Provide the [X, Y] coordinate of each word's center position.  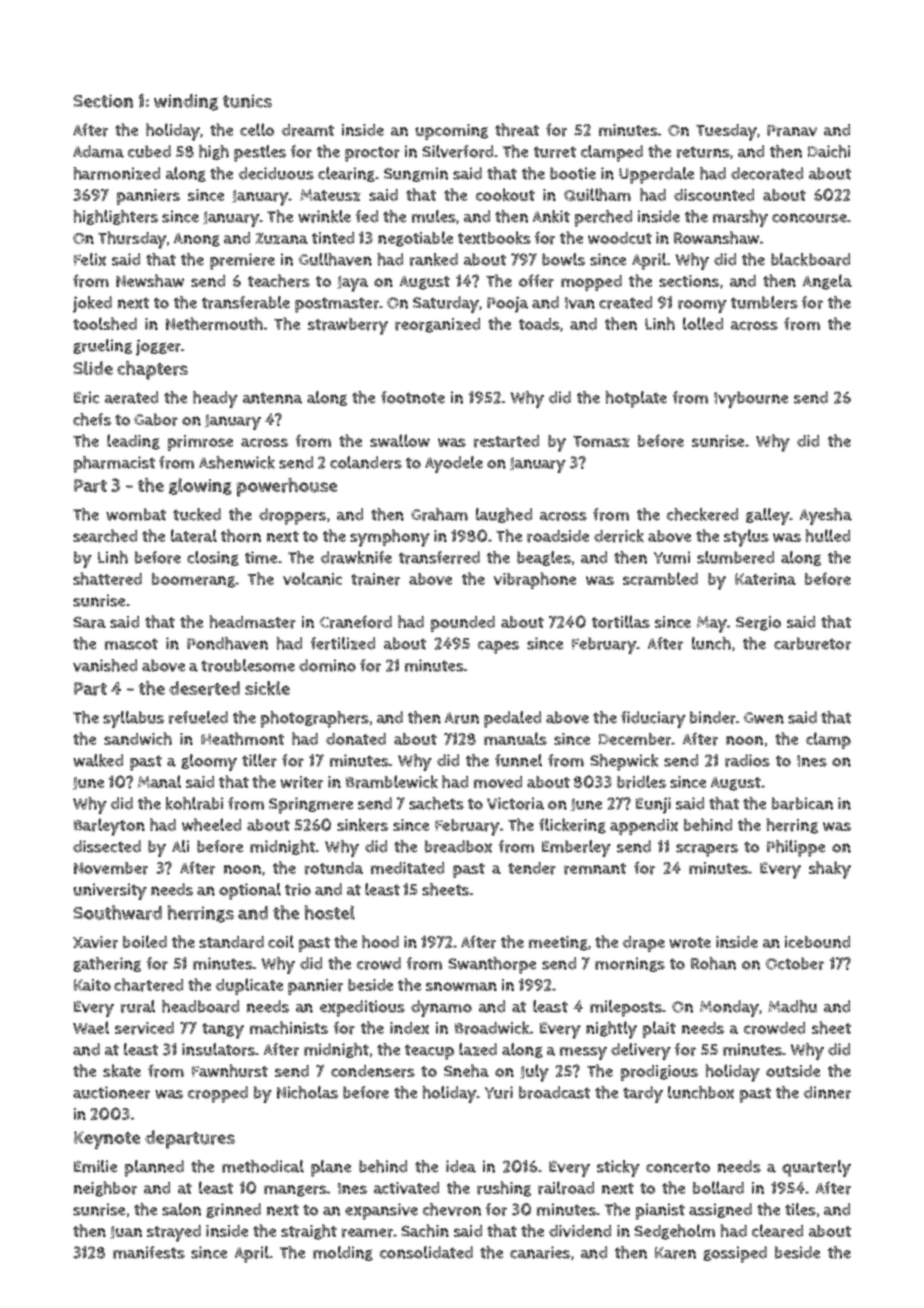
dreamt [308, 130]
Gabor [156, 419]
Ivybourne [751, 399]
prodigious [659, 1073]
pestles [260, 153]
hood [380, 941]
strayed [174, 1233]
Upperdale [656, 175]
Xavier [95, 942]
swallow [400, 440]
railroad [566, 1188]
